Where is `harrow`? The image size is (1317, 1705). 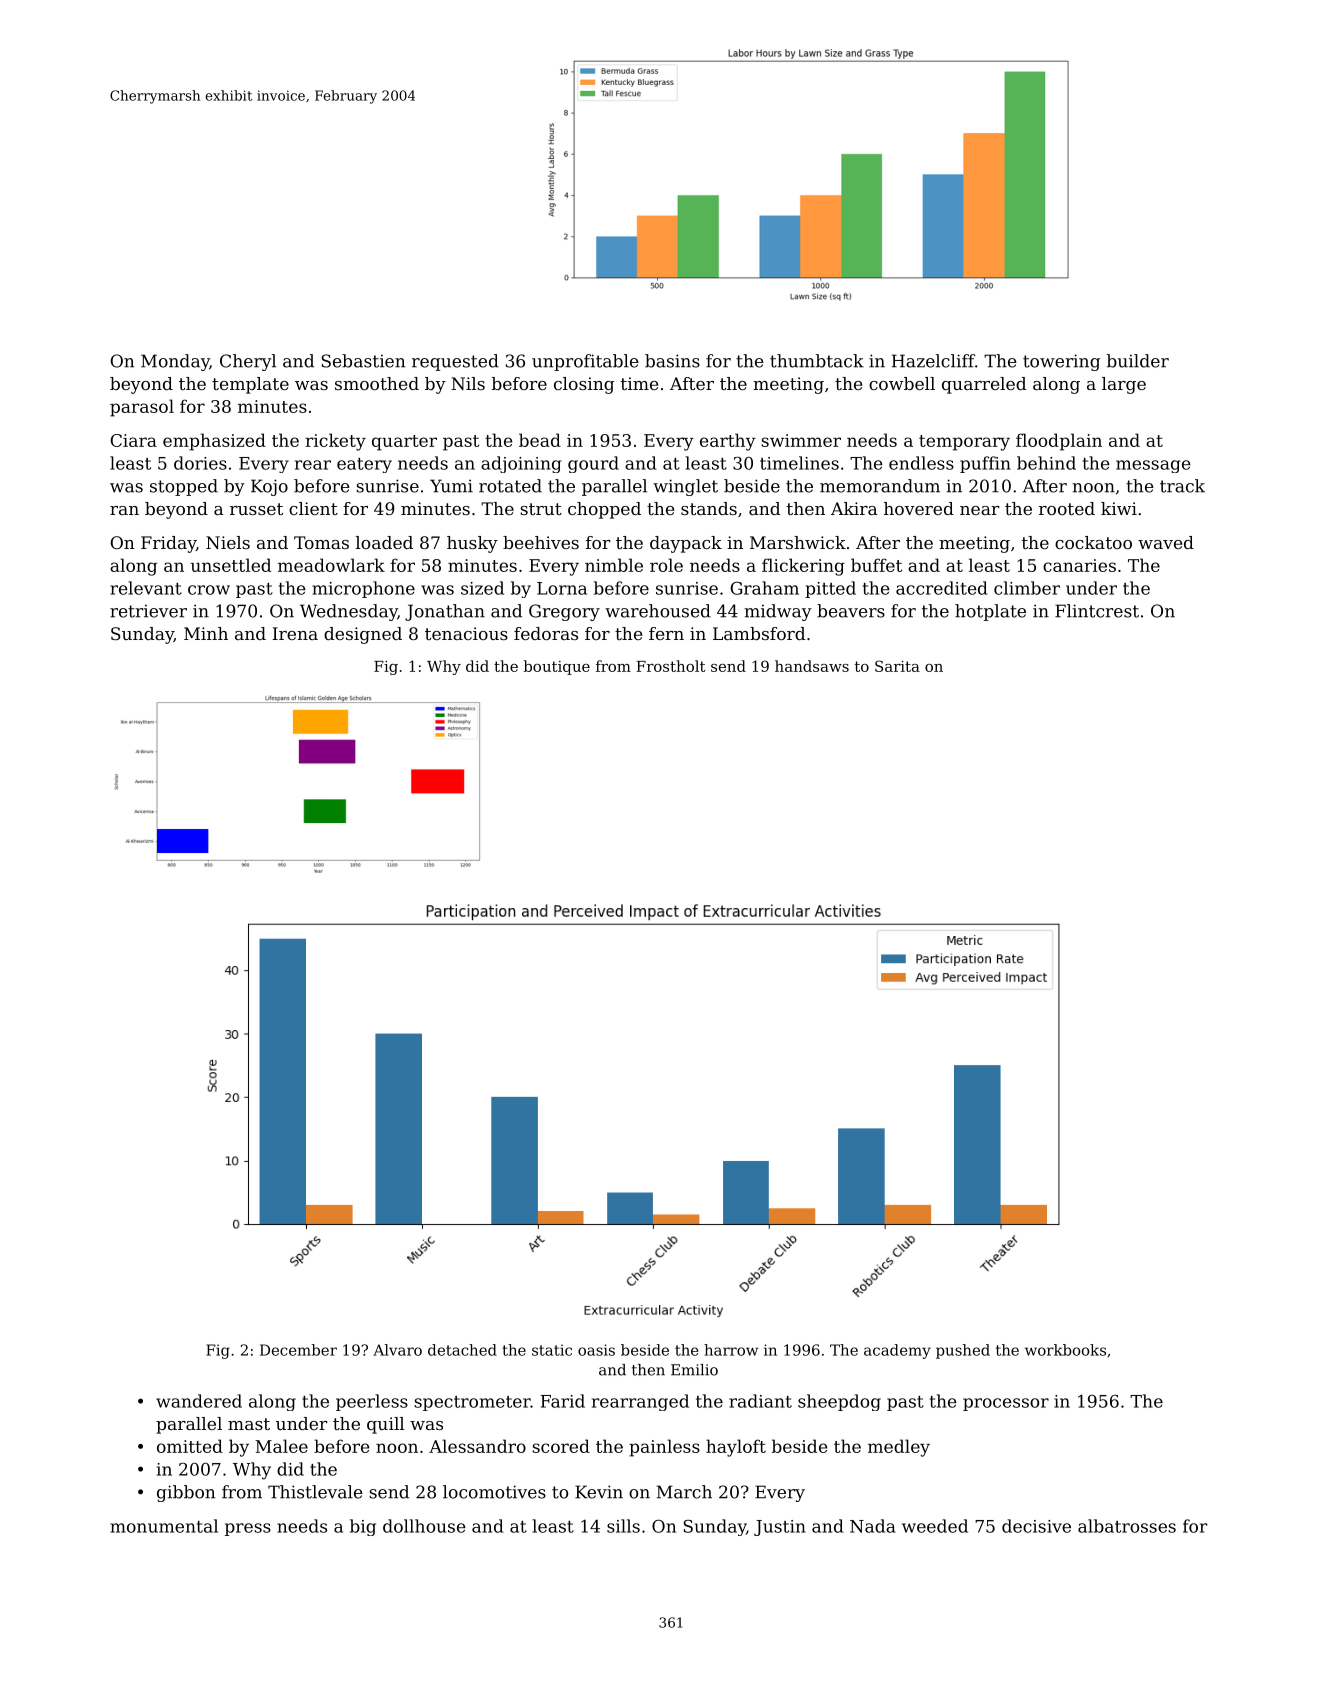 harrow is located at coordinates (731, 1350).
